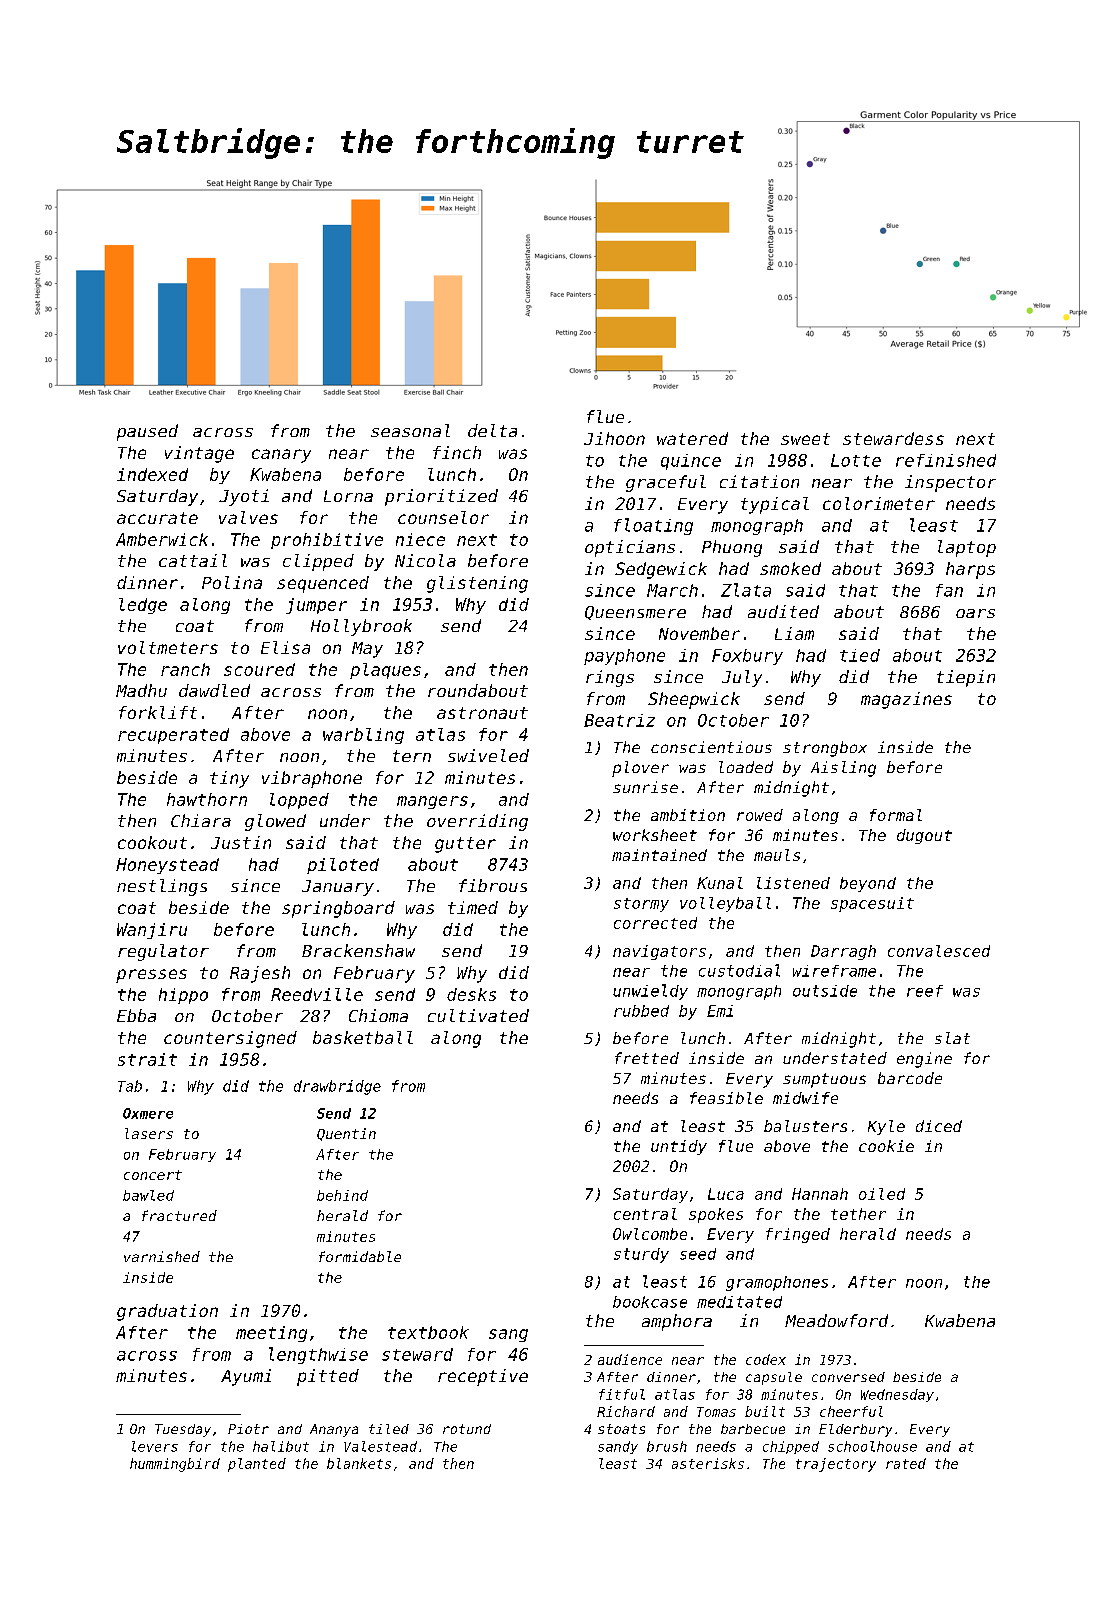 The height and width of the document is (1612, 1113). I want to click on Sheepwick, so click(694, 700).
